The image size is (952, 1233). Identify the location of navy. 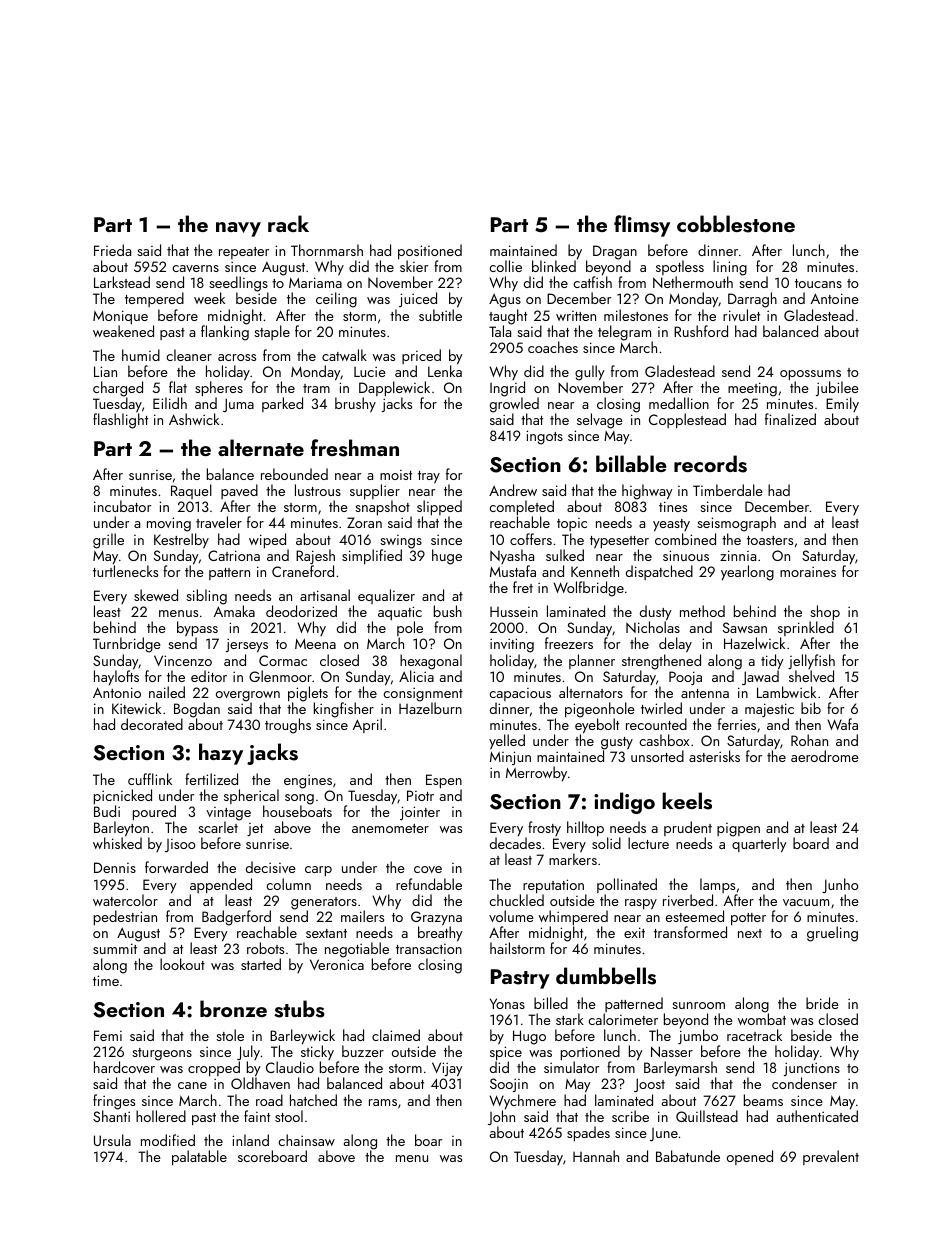
(238, 229).
